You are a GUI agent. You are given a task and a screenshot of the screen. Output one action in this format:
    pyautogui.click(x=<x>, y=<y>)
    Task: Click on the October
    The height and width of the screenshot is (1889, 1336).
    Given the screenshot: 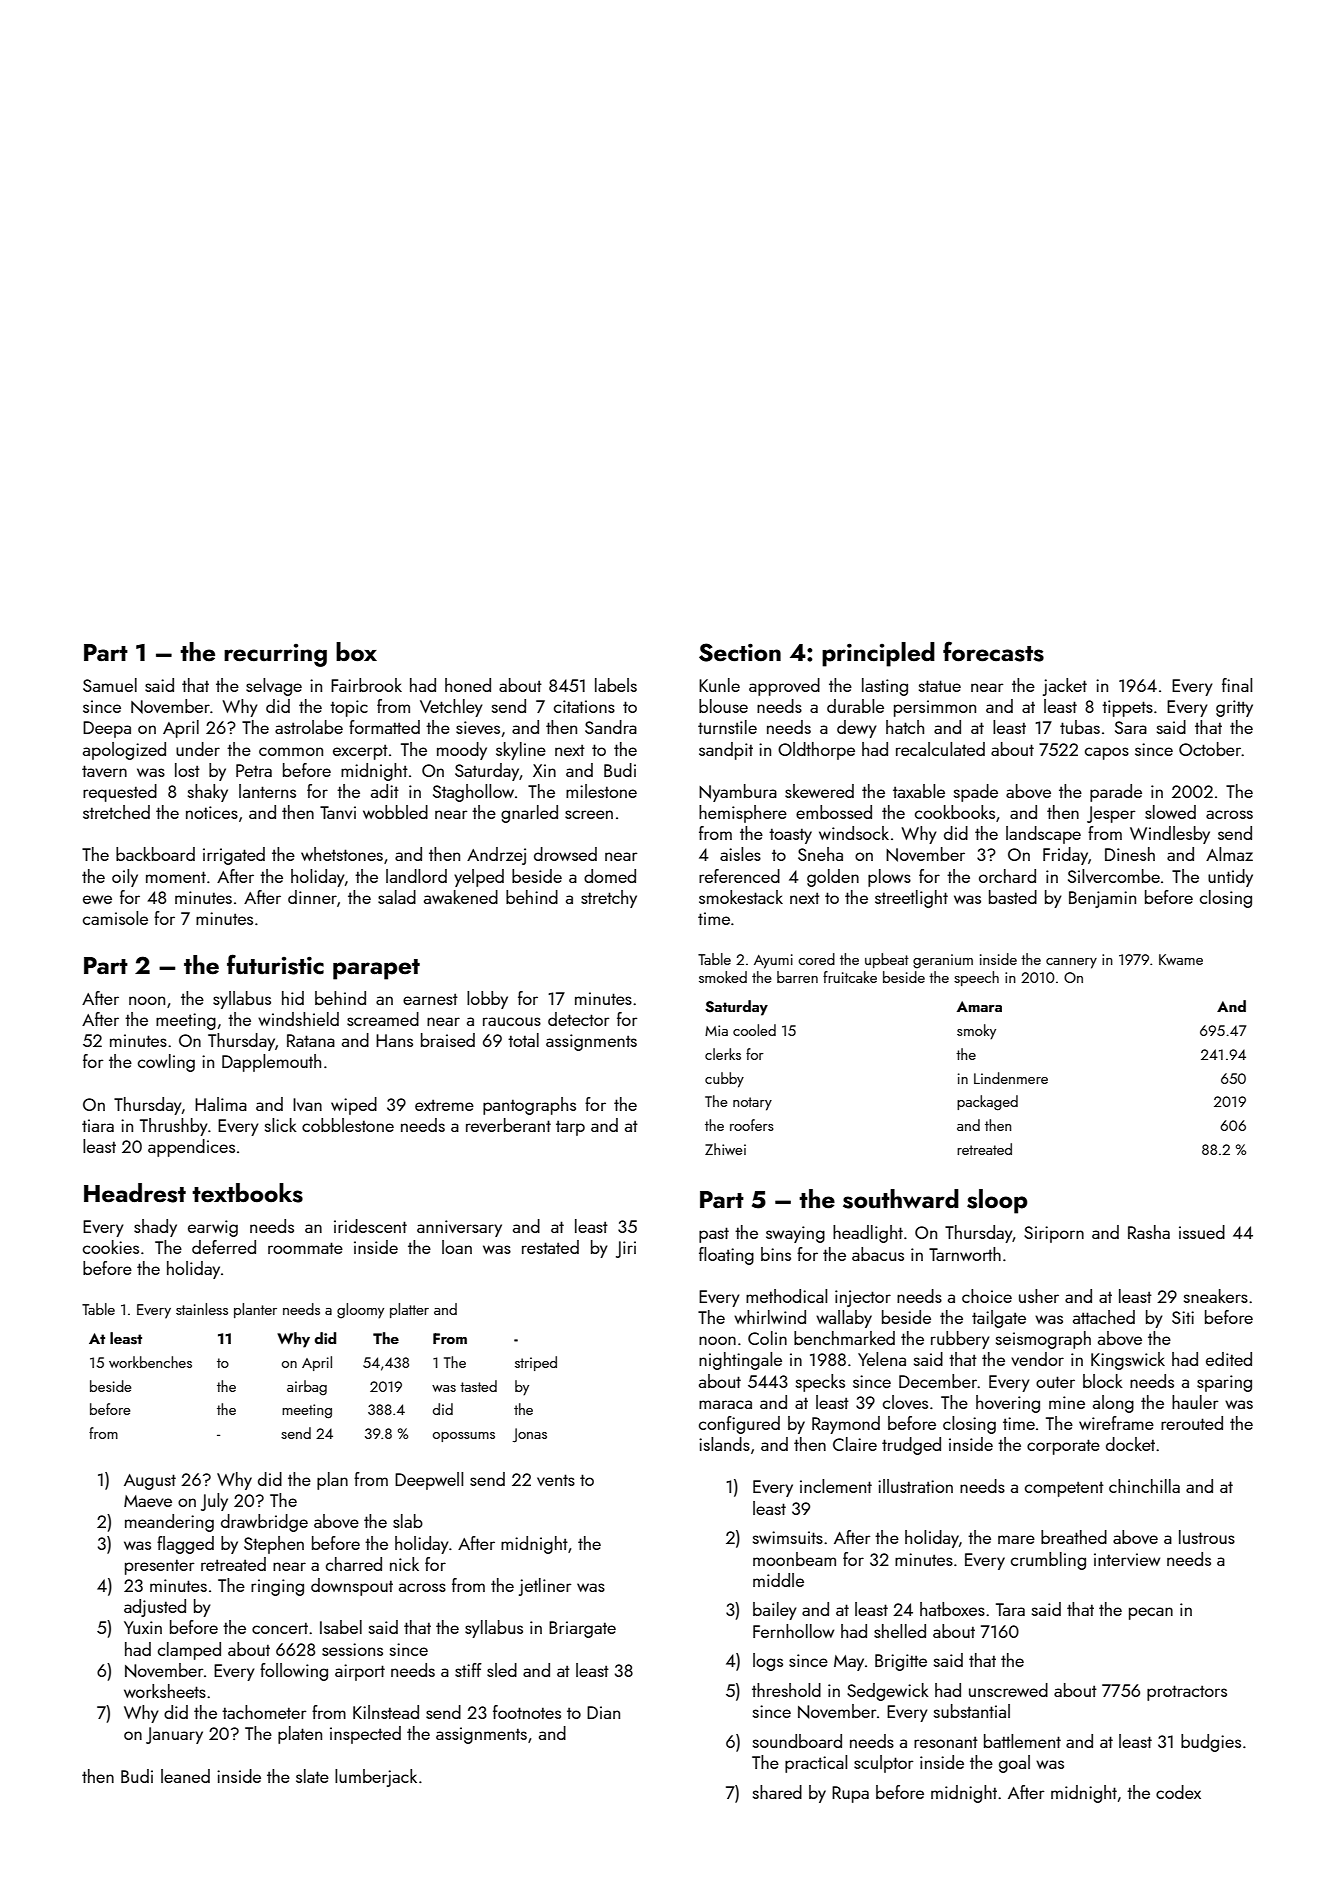 What is the action you would take?
    pyautogui.click(x=1210, y=749)
